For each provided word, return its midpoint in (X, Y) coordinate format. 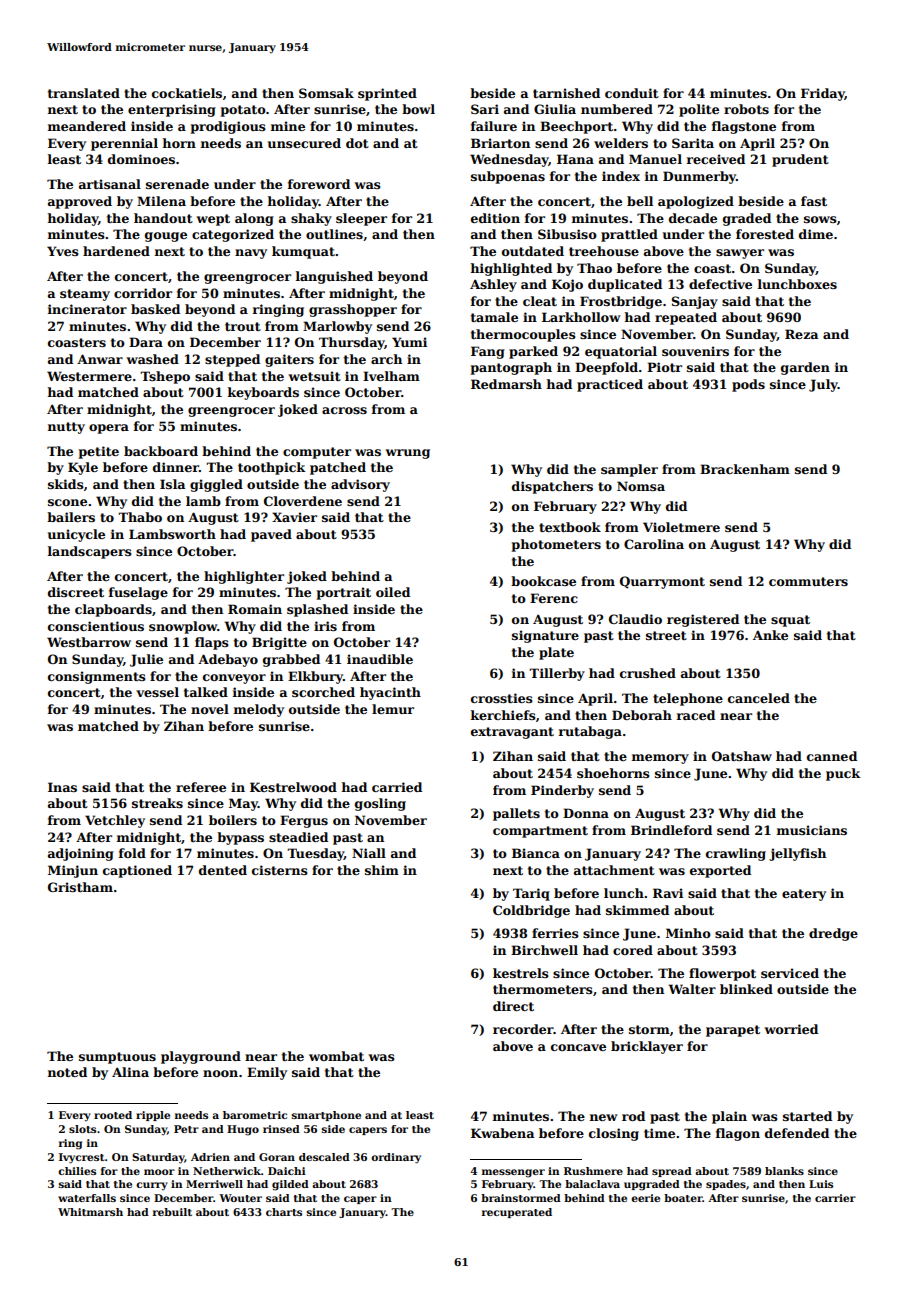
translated (84, 93)
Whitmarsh (90, 1212)
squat (790, 621)
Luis (821, 1184)
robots (746, 109)
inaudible (380, 659)
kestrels (521, 973)
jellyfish (797, 854)
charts (284, 1212)
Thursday (352, 343)
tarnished (566, 93)
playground (201, 1057)
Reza (801, 334)
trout (243, 326)
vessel (157, 692)
